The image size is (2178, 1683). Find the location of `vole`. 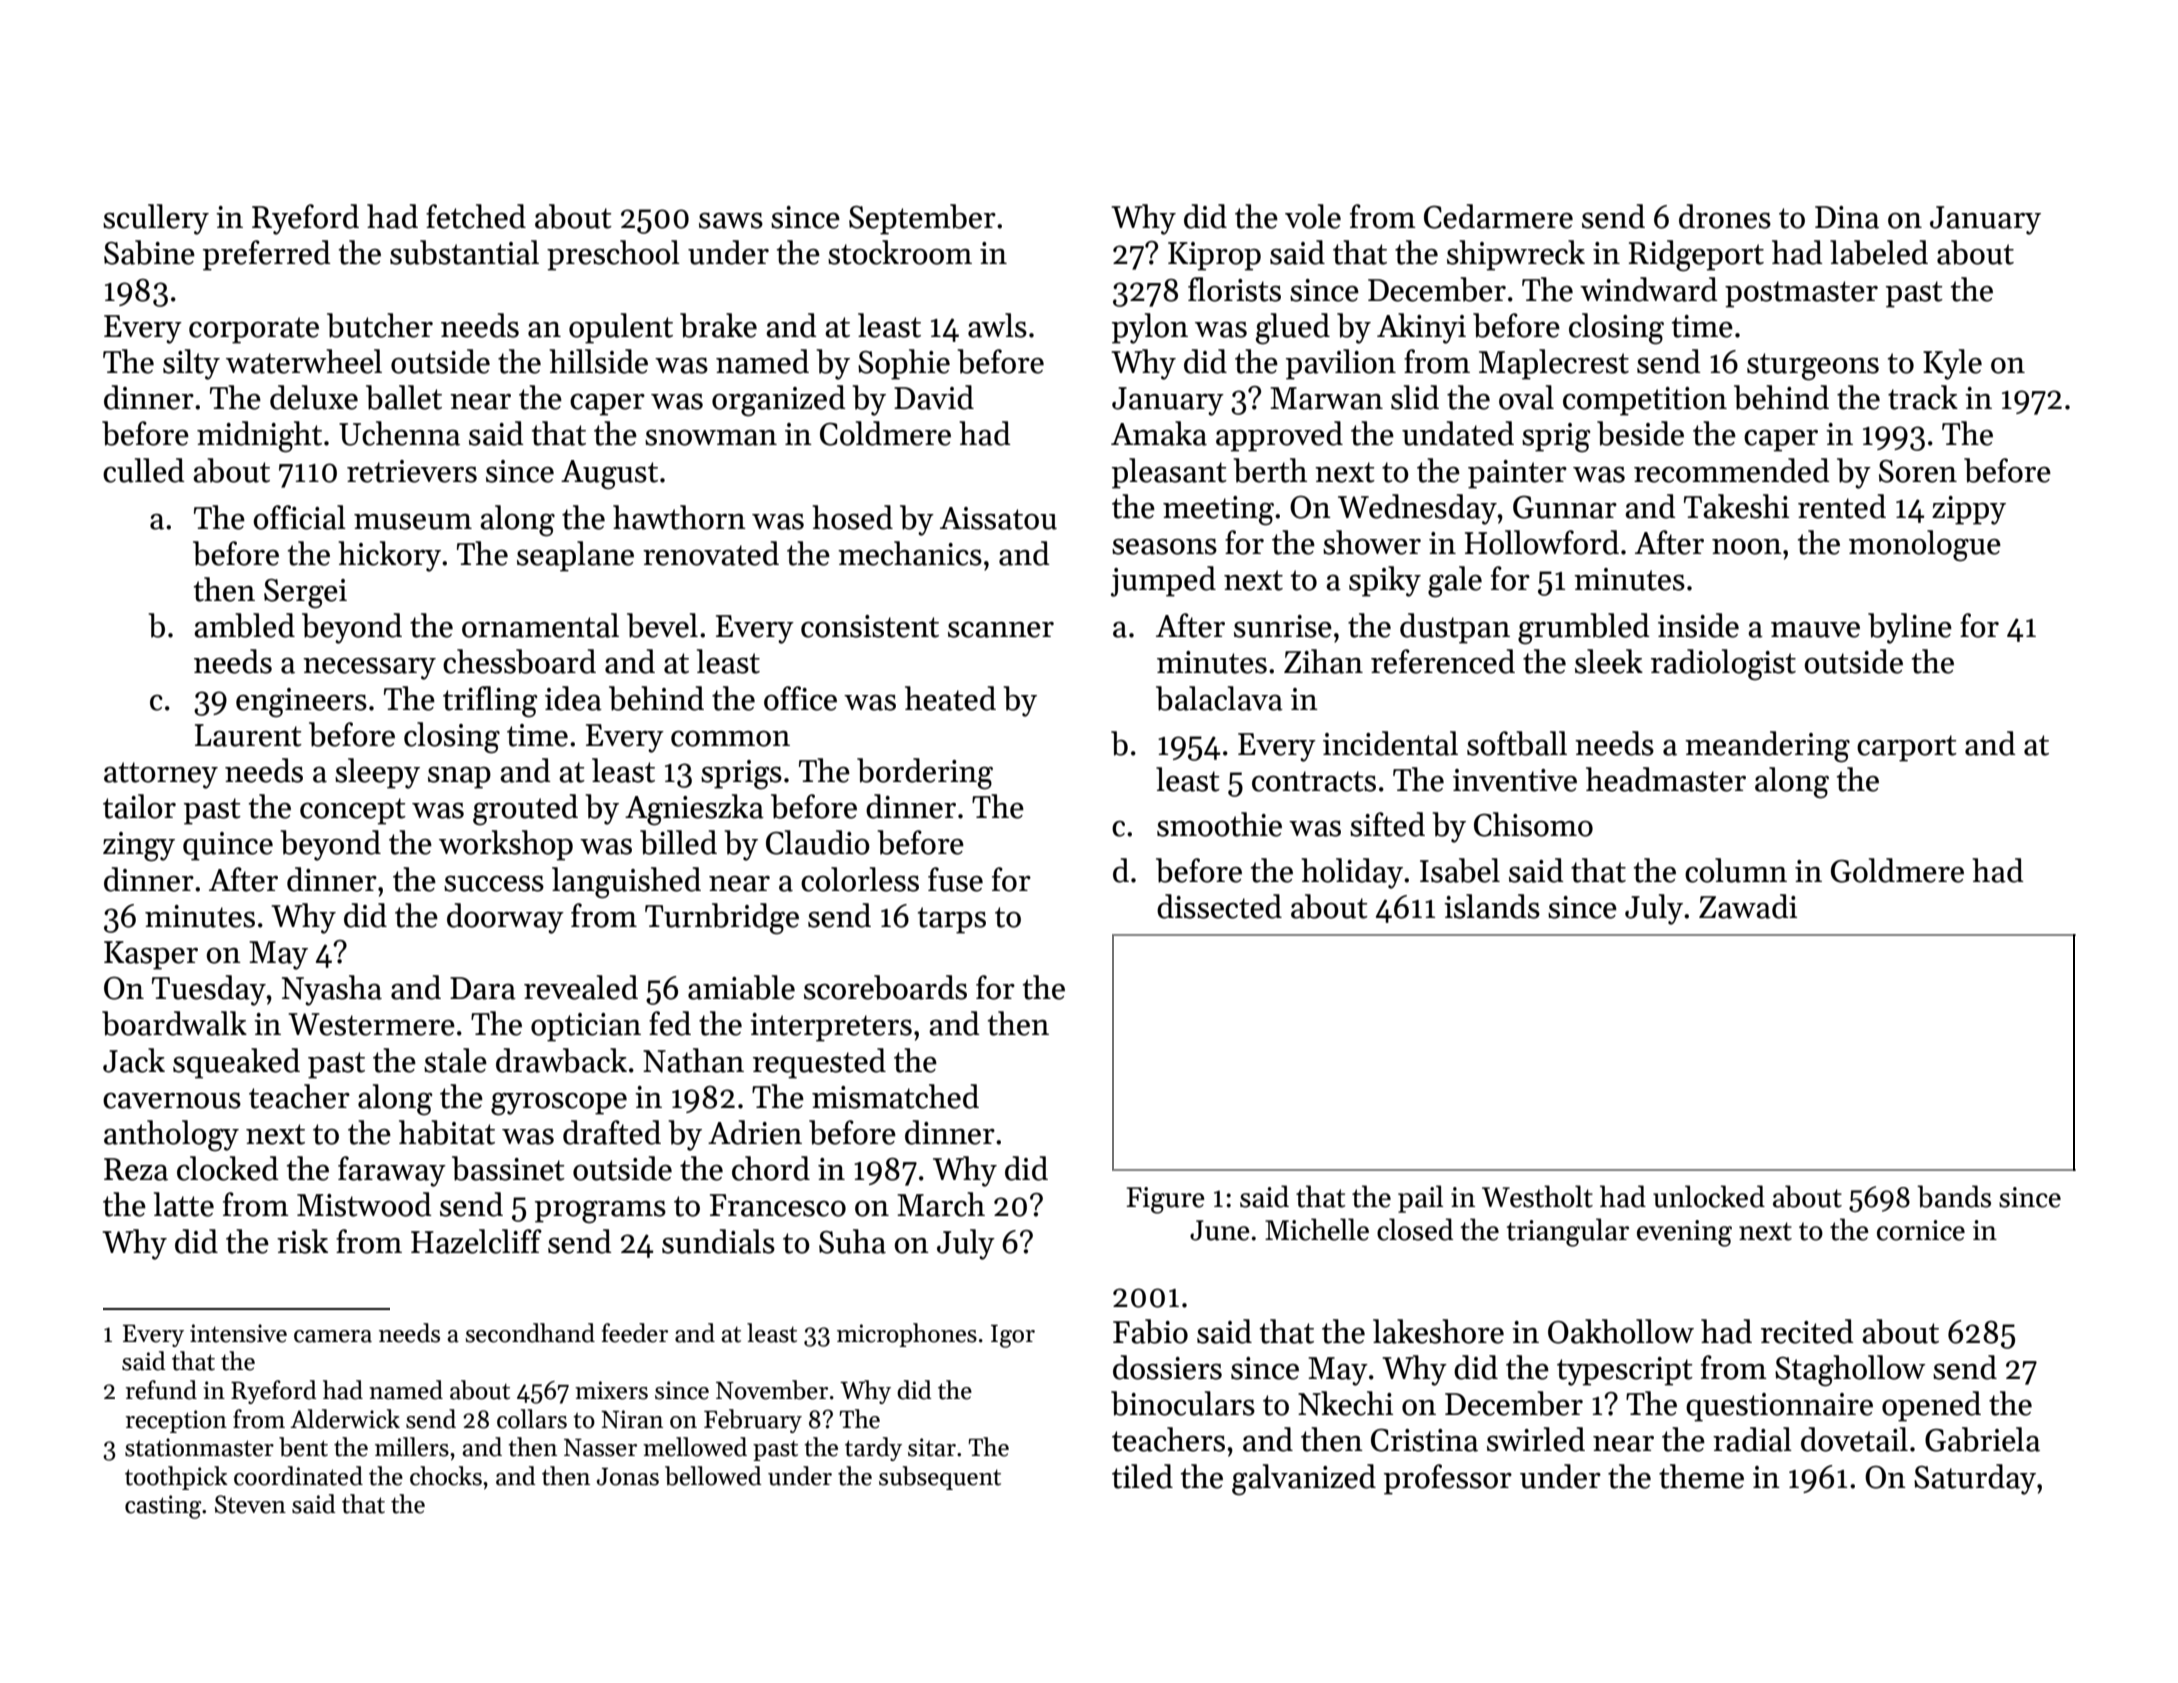

vole is located at coordinates (1313, 216).
